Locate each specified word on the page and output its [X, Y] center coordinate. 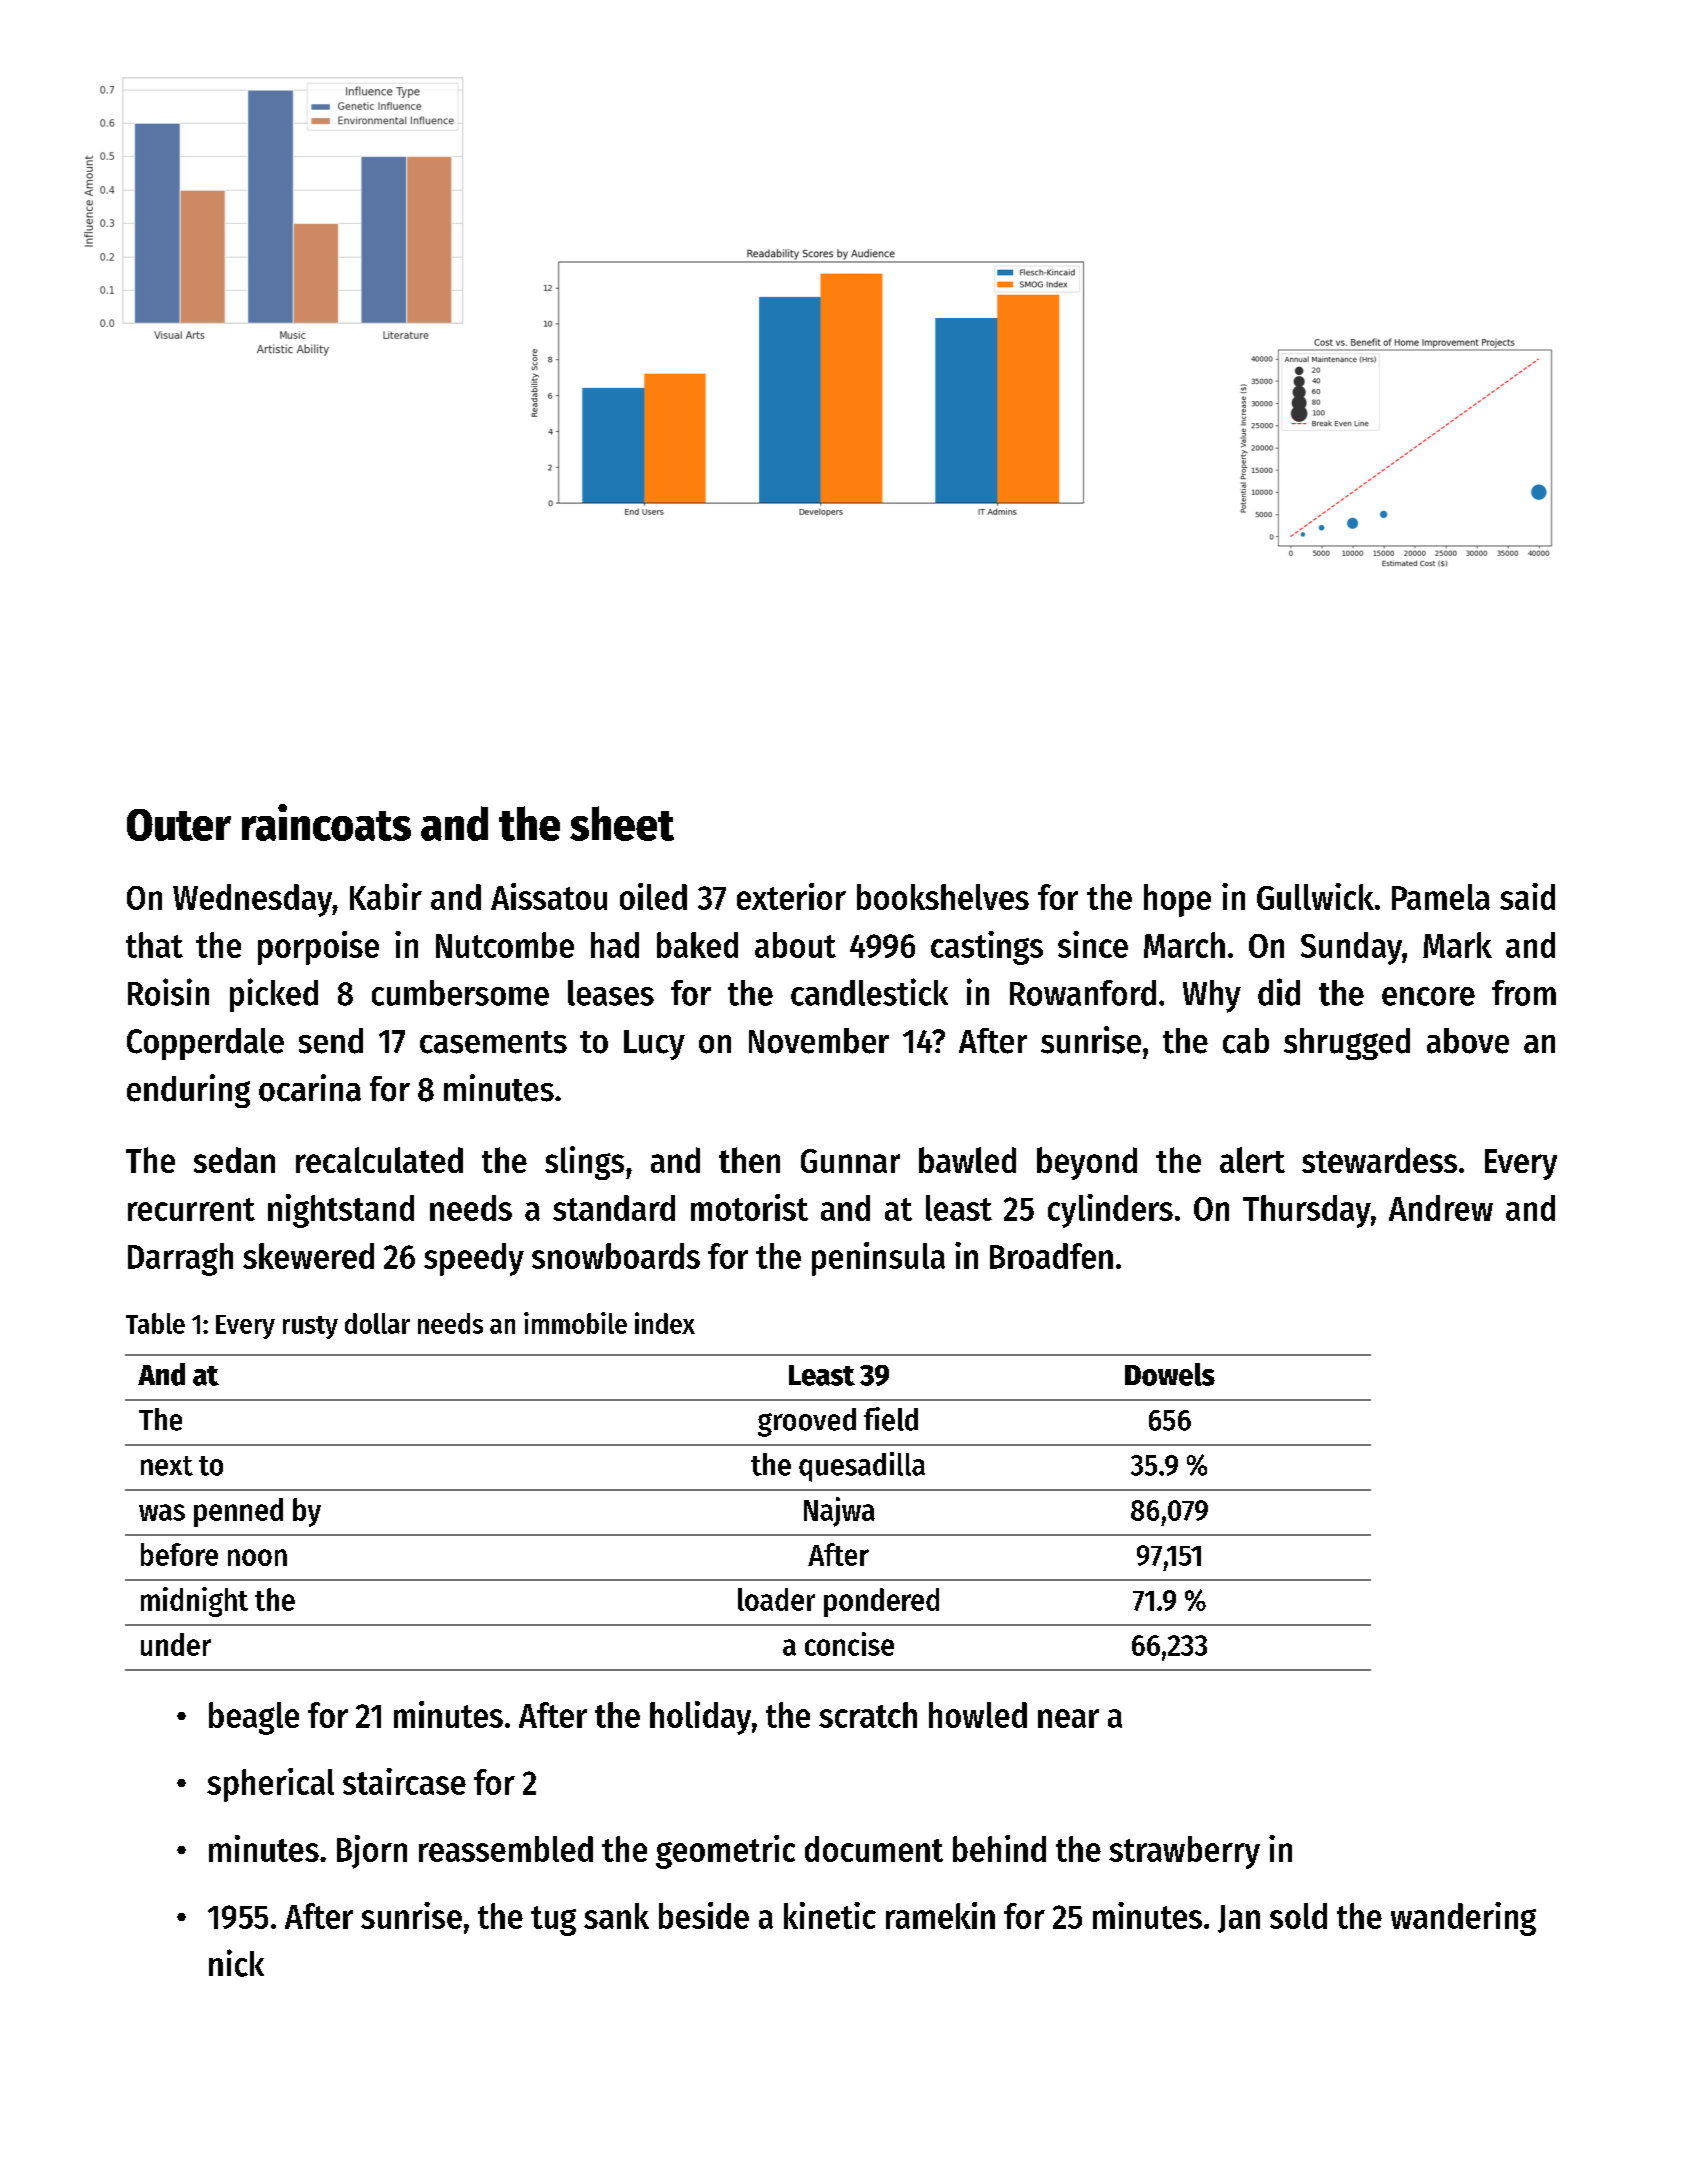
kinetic [830, 1915]
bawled [967, 1160]
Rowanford [1083, 993]
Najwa [839, 1512]
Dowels [1170, 1374]
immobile [575, 1323]
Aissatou [549, 896]
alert [1252, 1160]
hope [1177, 900]
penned [238, 1512]
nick [236, 1963]
